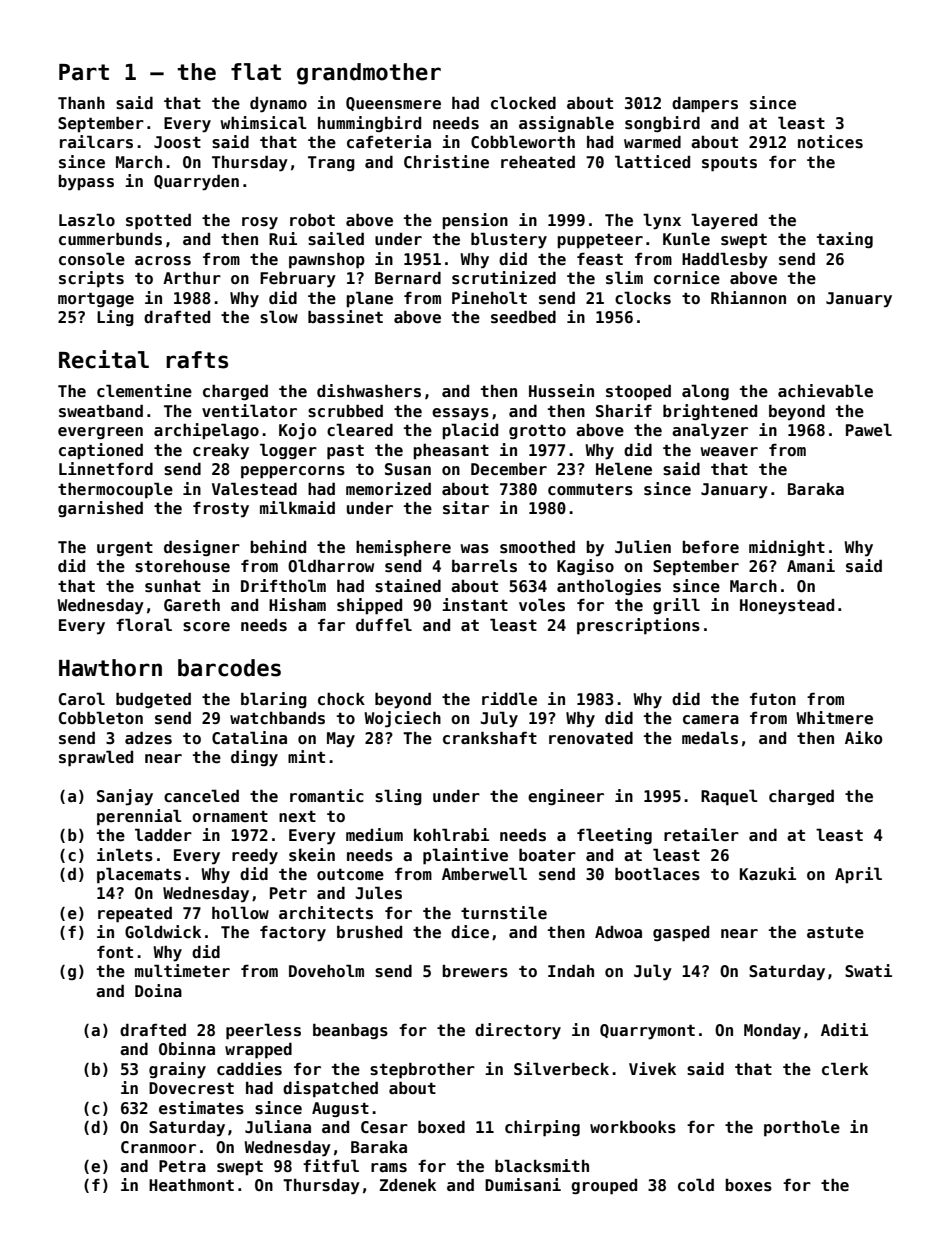 The width and height of the image is (952, 1233). Describe the element at coordinates (523, 317) in the image. I see `seedbed` at that location.
